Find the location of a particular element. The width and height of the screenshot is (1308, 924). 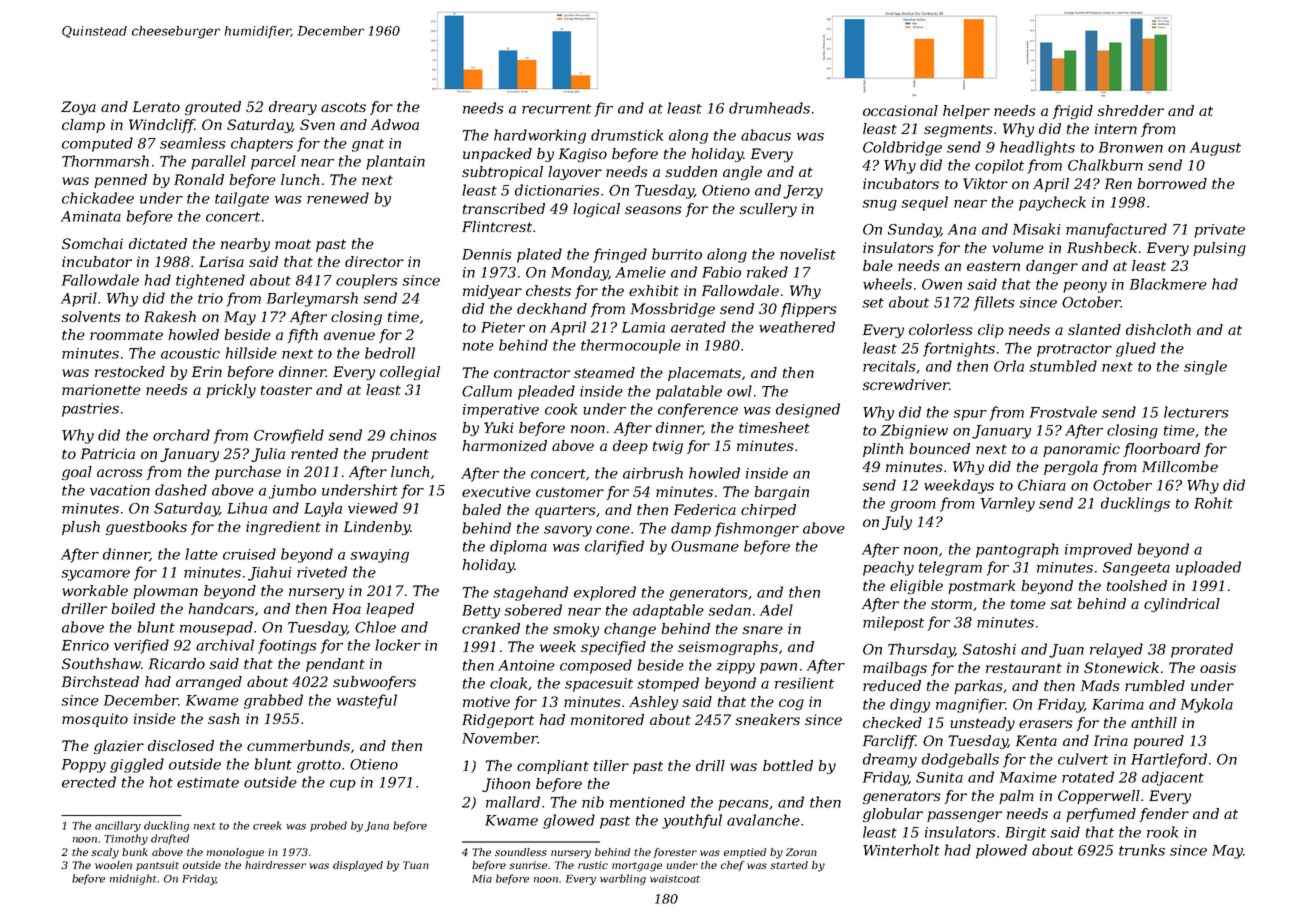

hillside is located at coordinates (251, 353).
